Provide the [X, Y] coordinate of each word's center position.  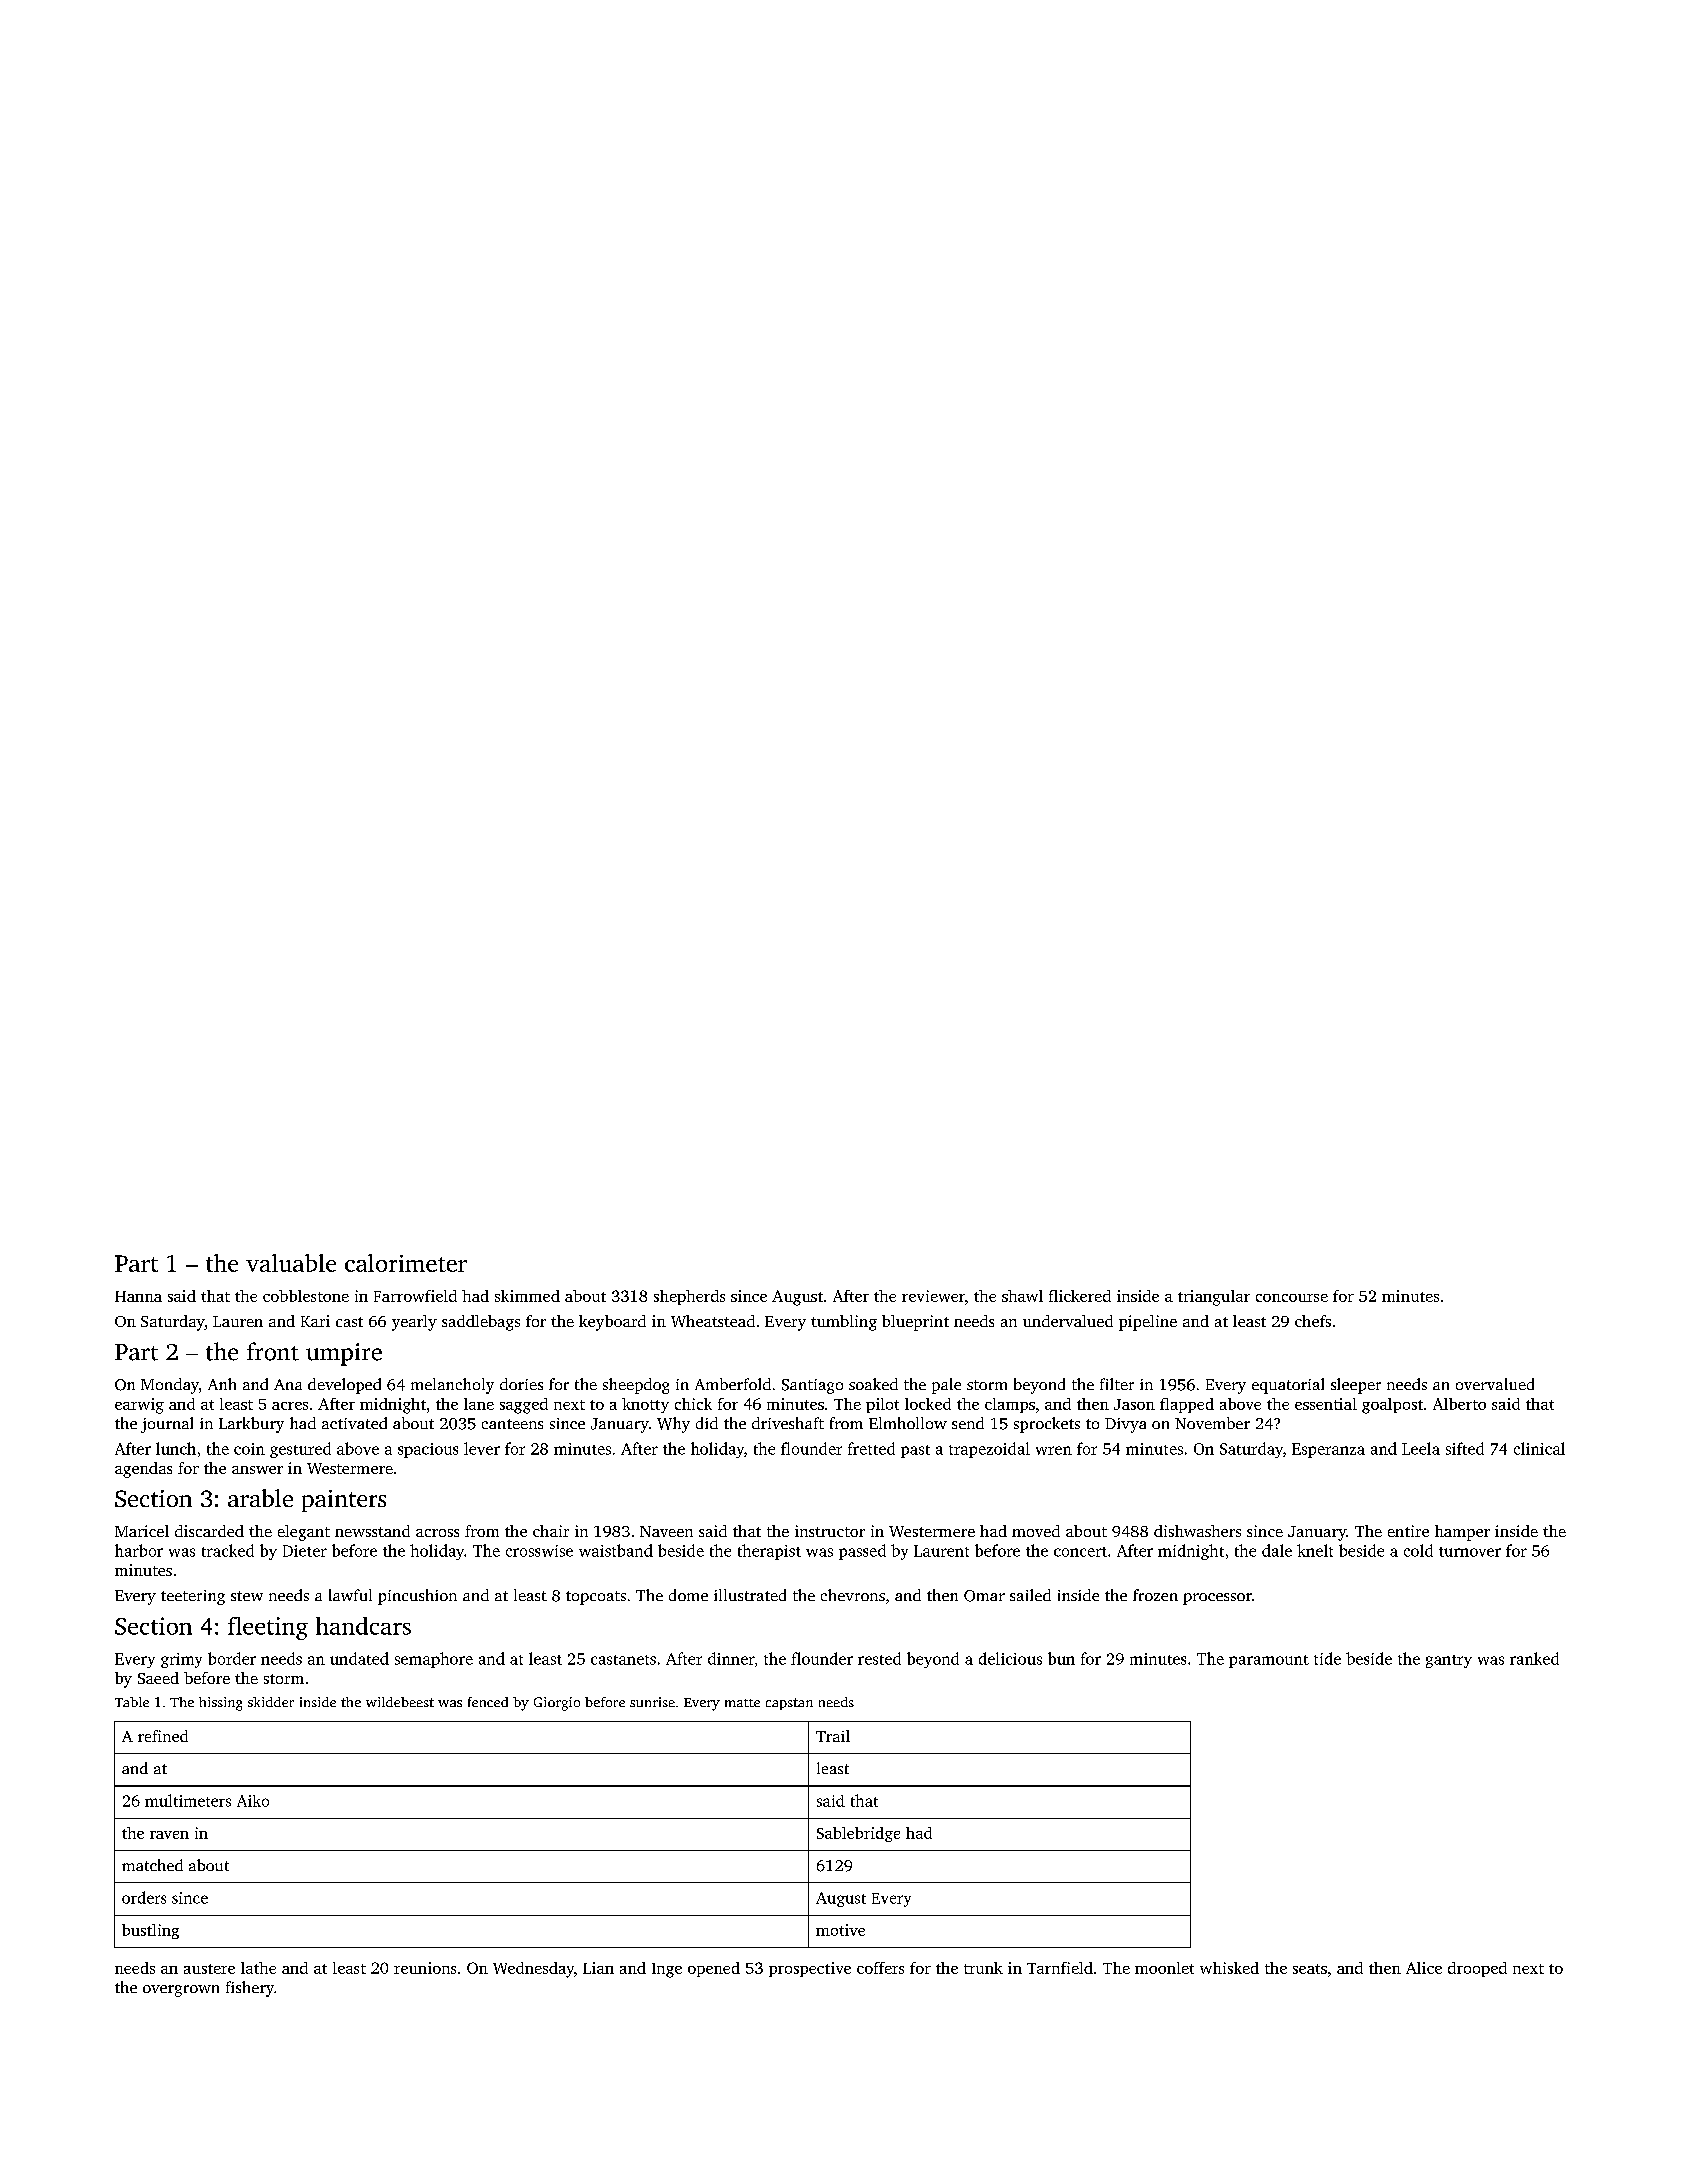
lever [482, 1448]
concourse [1292, 1298]
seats [1310, 1969]
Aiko [253, 1801]
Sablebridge [858, 1834]
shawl [1022, 1296]
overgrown [181, 1991]
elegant [304, 1533]
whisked [1229, 1968]
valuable [291, 1263]
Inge [667, 1970]
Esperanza [1328, 1450]
